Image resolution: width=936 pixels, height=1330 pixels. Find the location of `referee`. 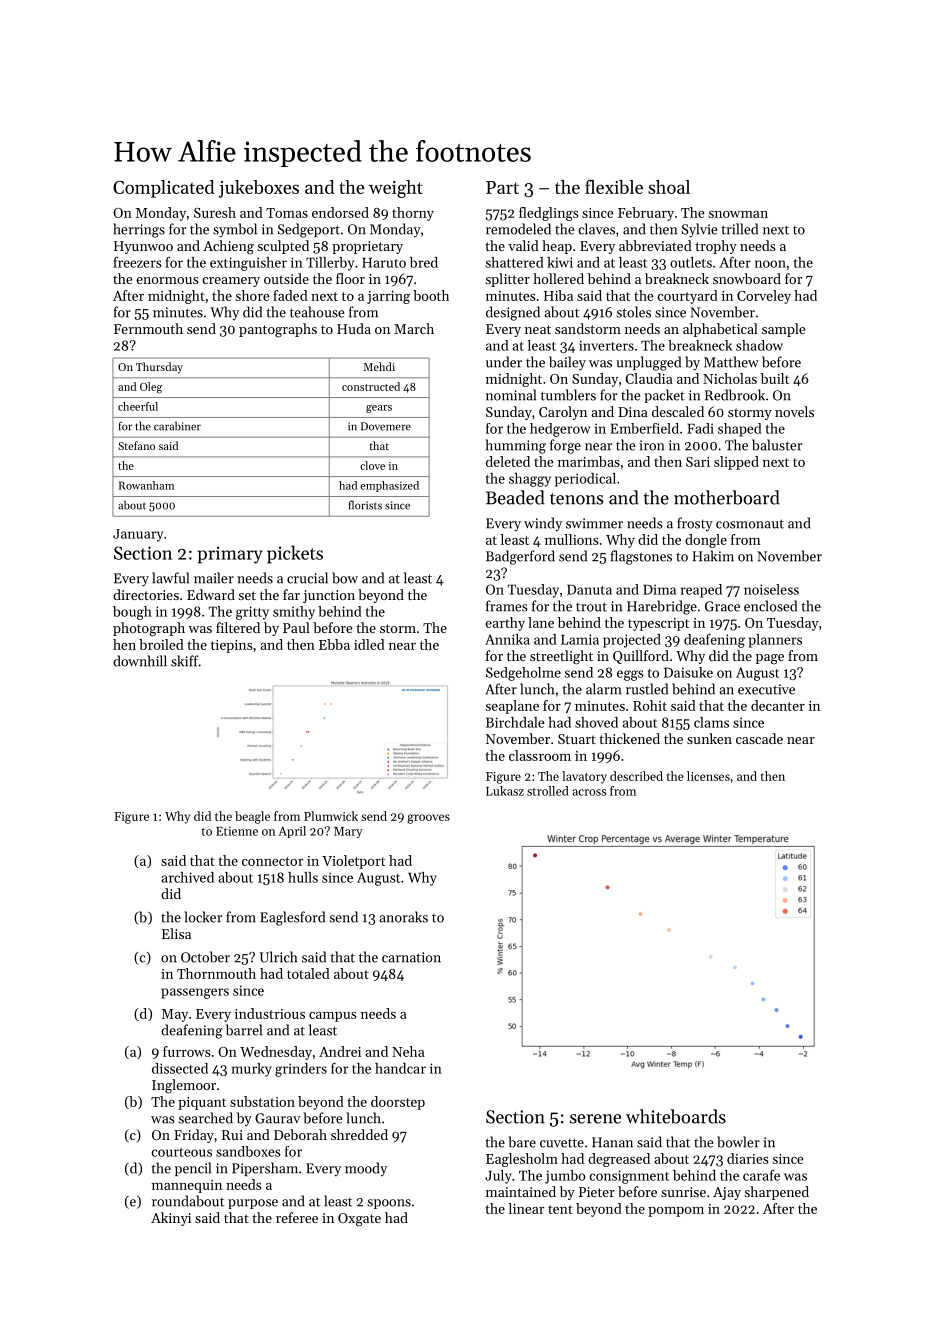

referee is located at coordinates (297, 1217).
